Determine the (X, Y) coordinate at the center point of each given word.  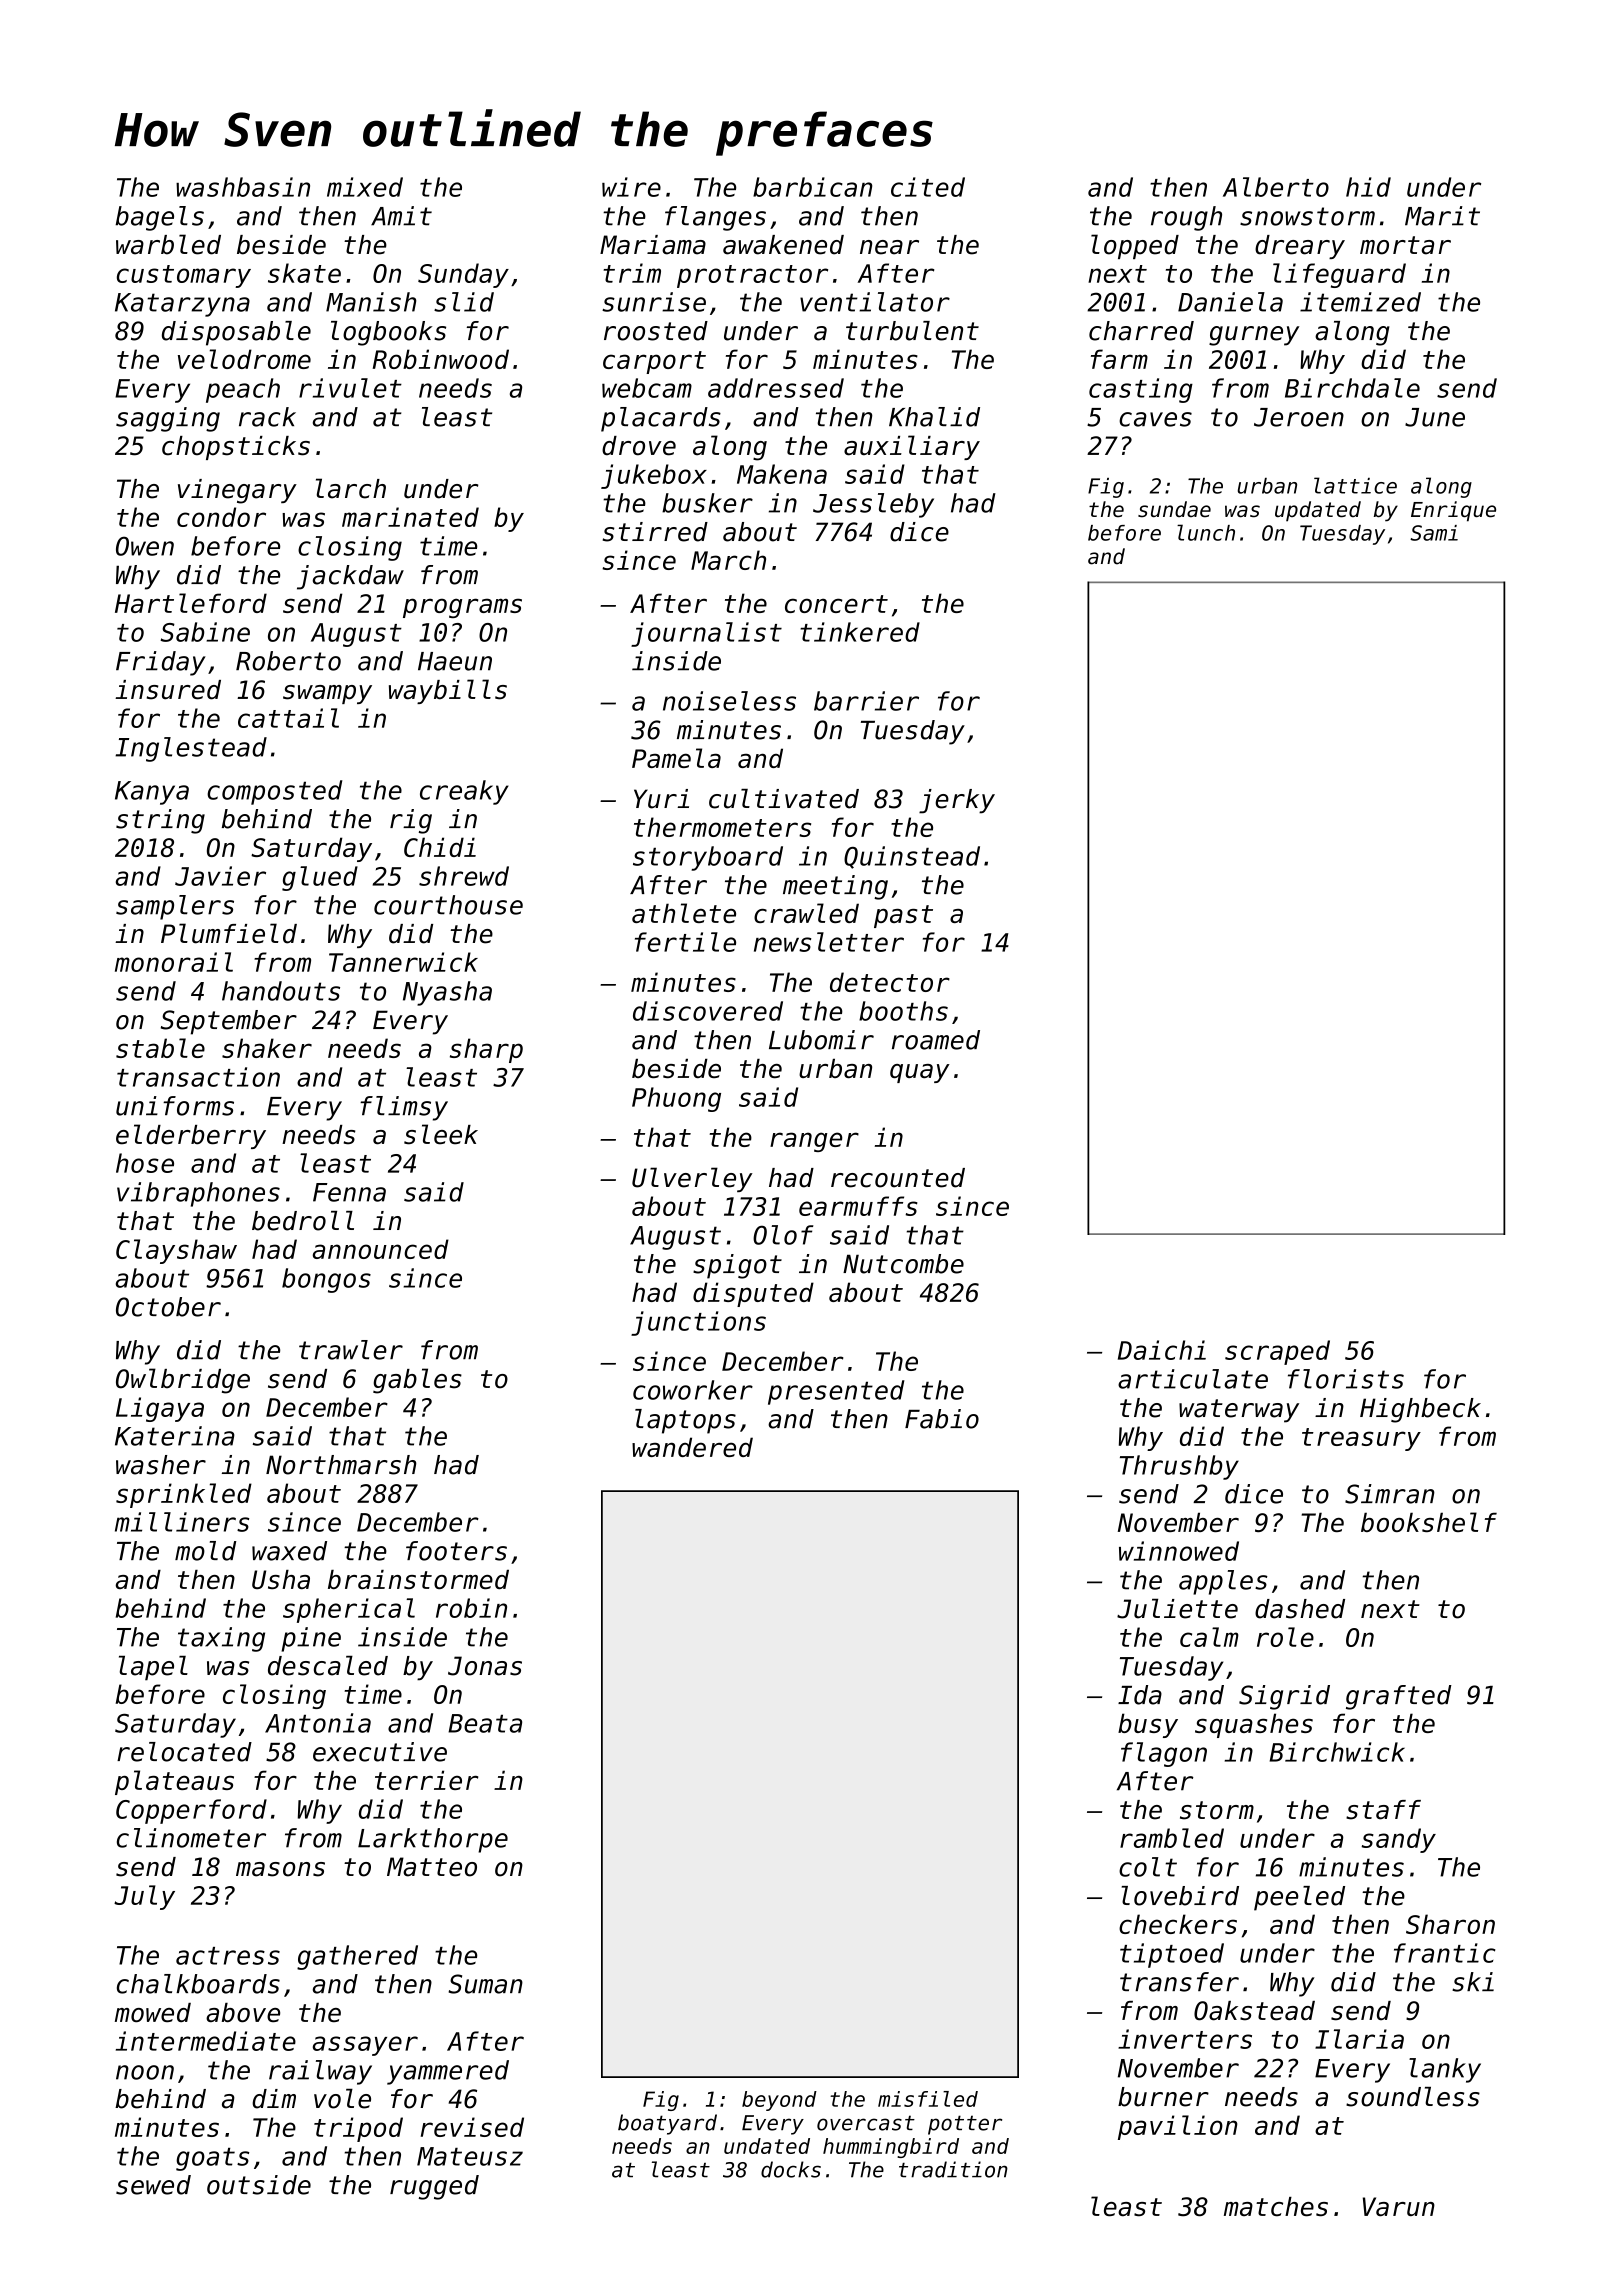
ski (1473, 1982)
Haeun (455, 661)
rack (267, 417)
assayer (365, 2046)
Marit (1442, 216)
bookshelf (1429, 1522)
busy (1148, 1725)
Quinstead (912, 857)
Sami (1434, 533)
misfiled (928, 2099)
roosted (656, 331)
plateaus (174, 1782)
